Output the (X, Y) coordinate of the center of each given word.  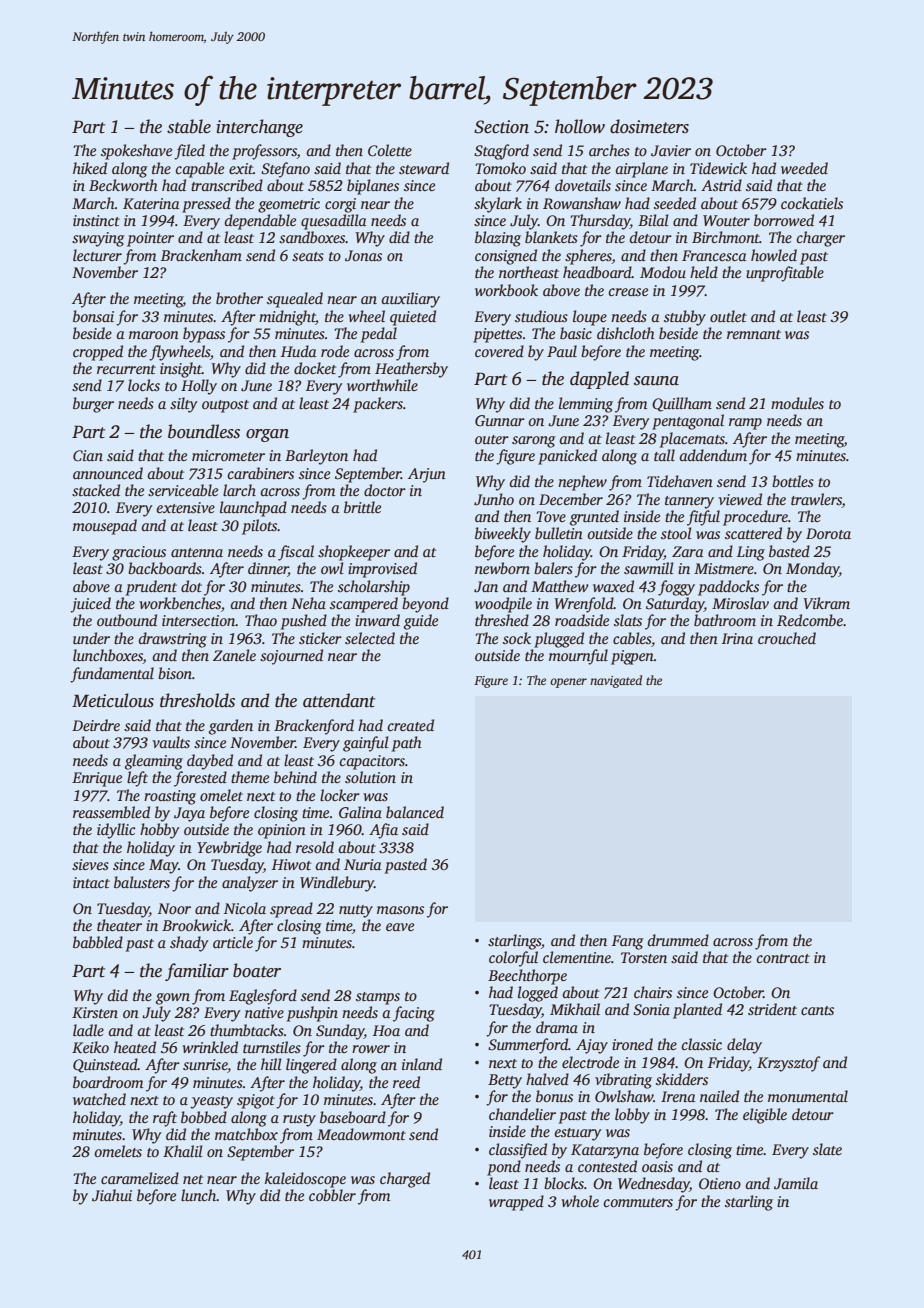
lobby (632, 1116)
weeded (804, 168)
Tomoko (500, 168)
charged (405, 1180)
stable (189, 126)
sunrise (205, 1066)
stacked (96, 490)
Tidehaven (680, 481)
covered (499, 351)
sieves (90, 864)
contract (783, 958)
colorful (513, 959)
